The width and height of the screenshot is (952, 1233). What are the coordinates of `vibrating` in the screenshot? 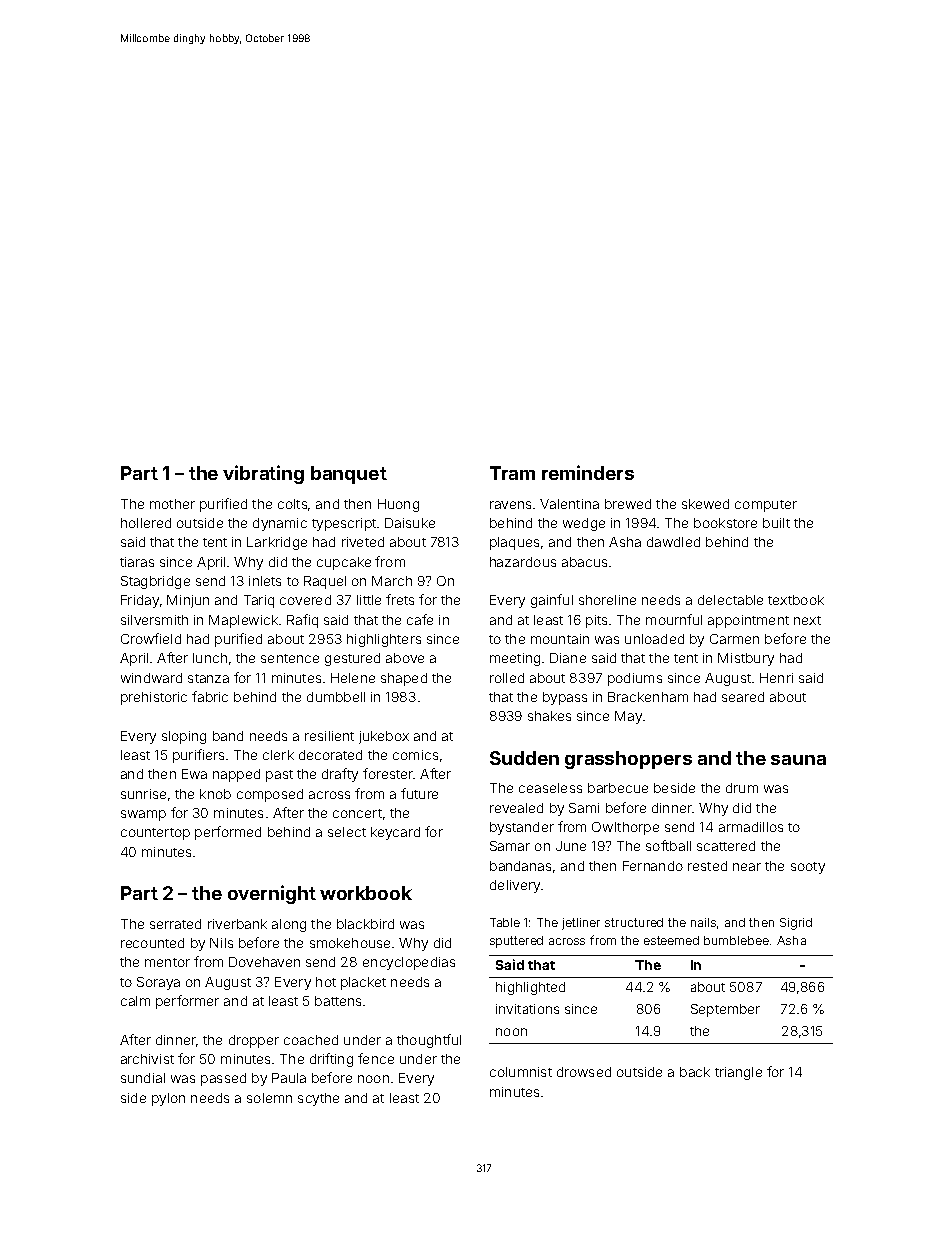 It's located at (263, 474).
